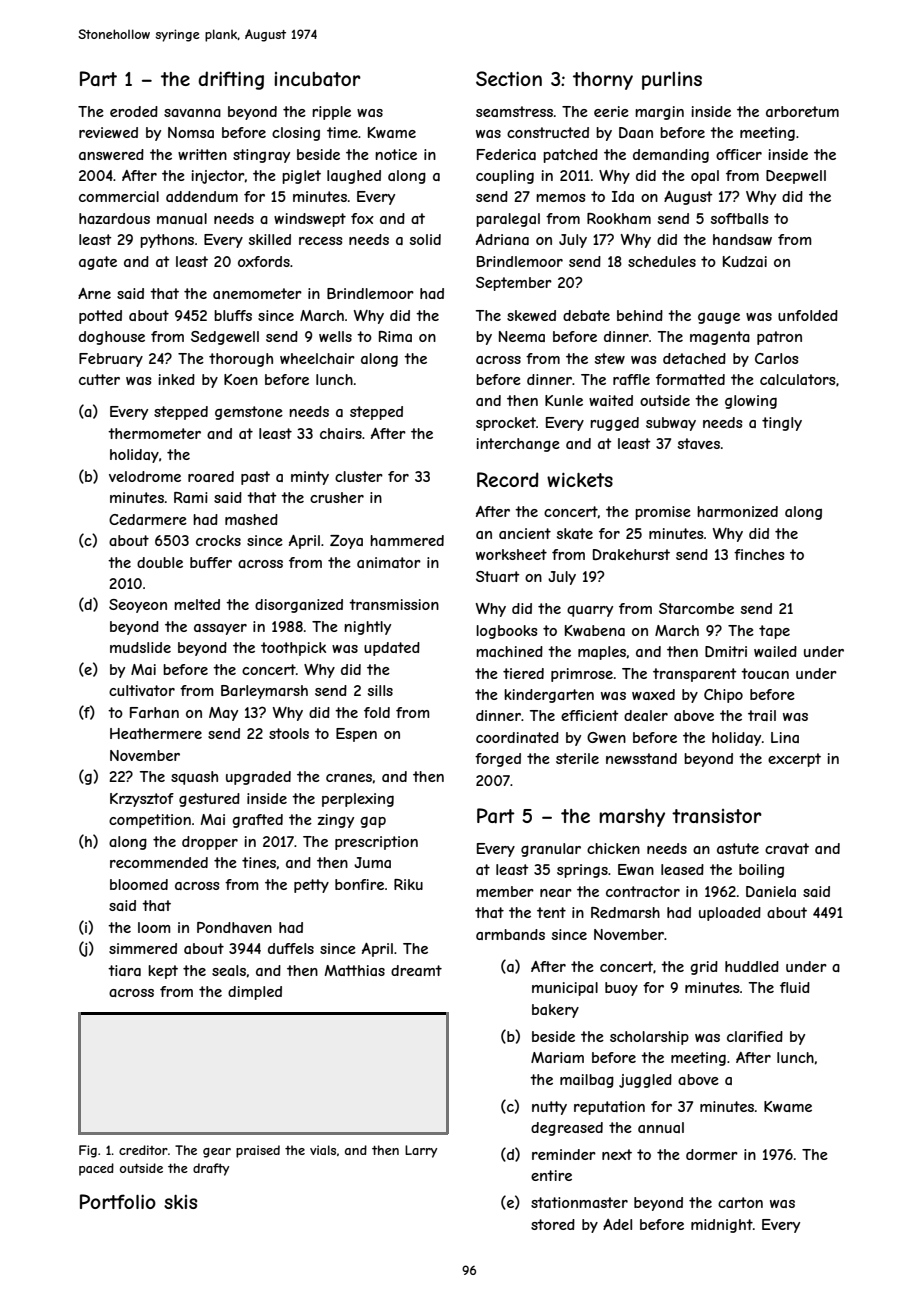 This image has width=924, height=1311. Describe the element at coordinates (730, 914) in the image. I see `uploaded` at that location.
